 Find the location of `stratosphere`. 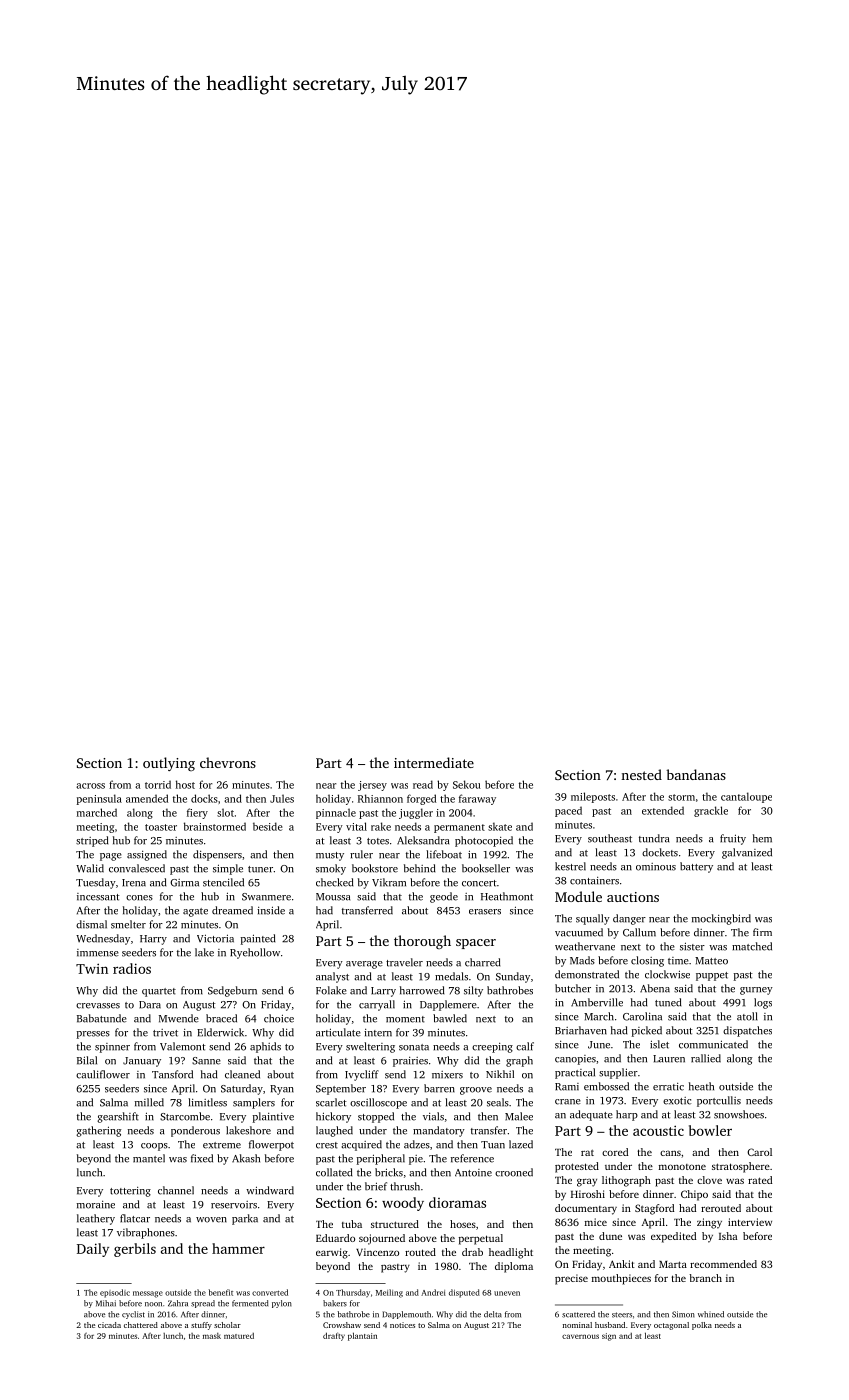

stratosphere is located at coordinates (741, 1167).
